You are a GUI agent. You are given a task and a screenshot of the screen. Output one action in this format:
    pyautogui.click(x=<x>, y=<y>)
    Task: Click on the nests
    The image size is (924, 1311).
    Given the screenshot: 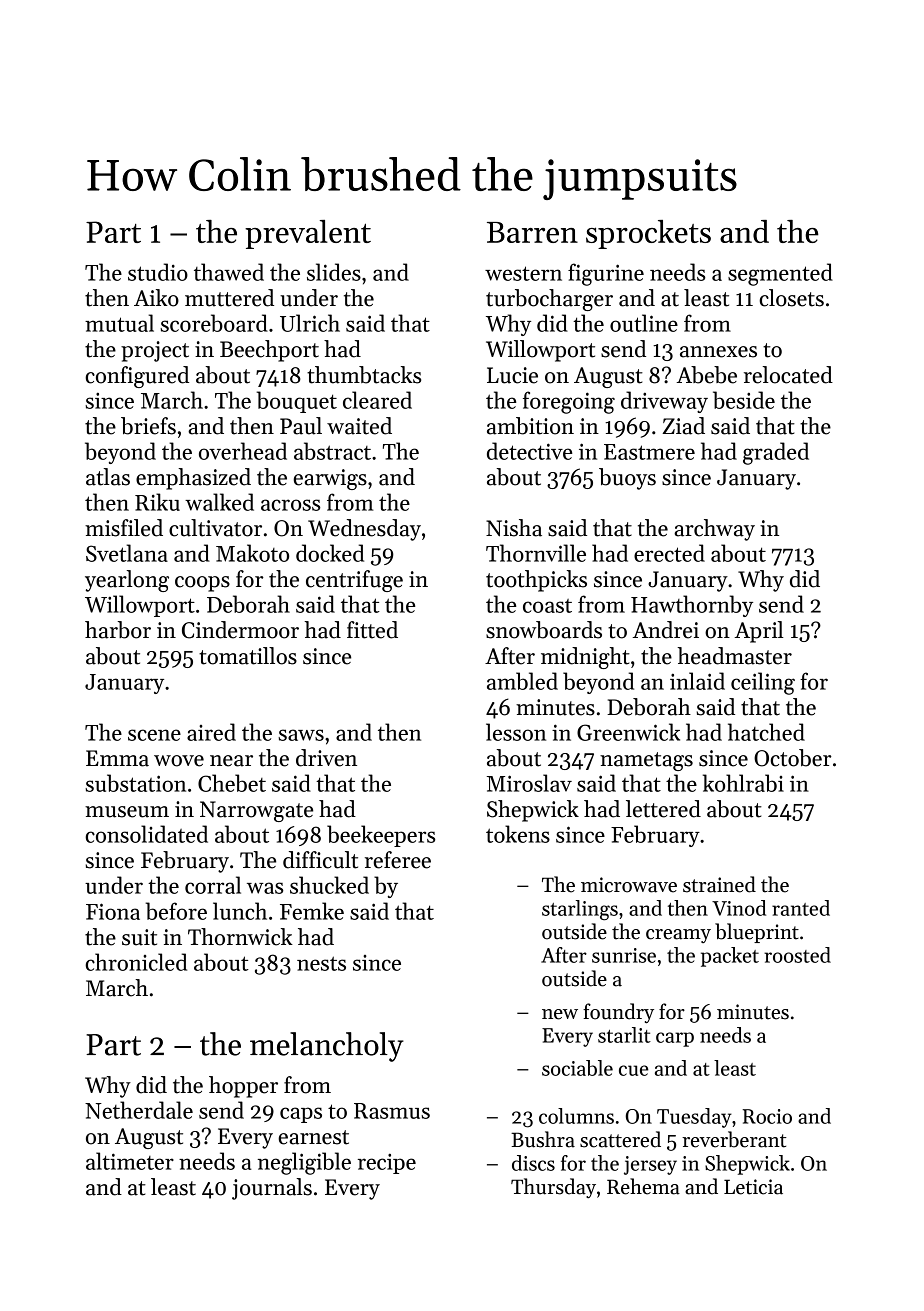 What is the action you would take?
    pyautogui.click(x=321, y=963)
